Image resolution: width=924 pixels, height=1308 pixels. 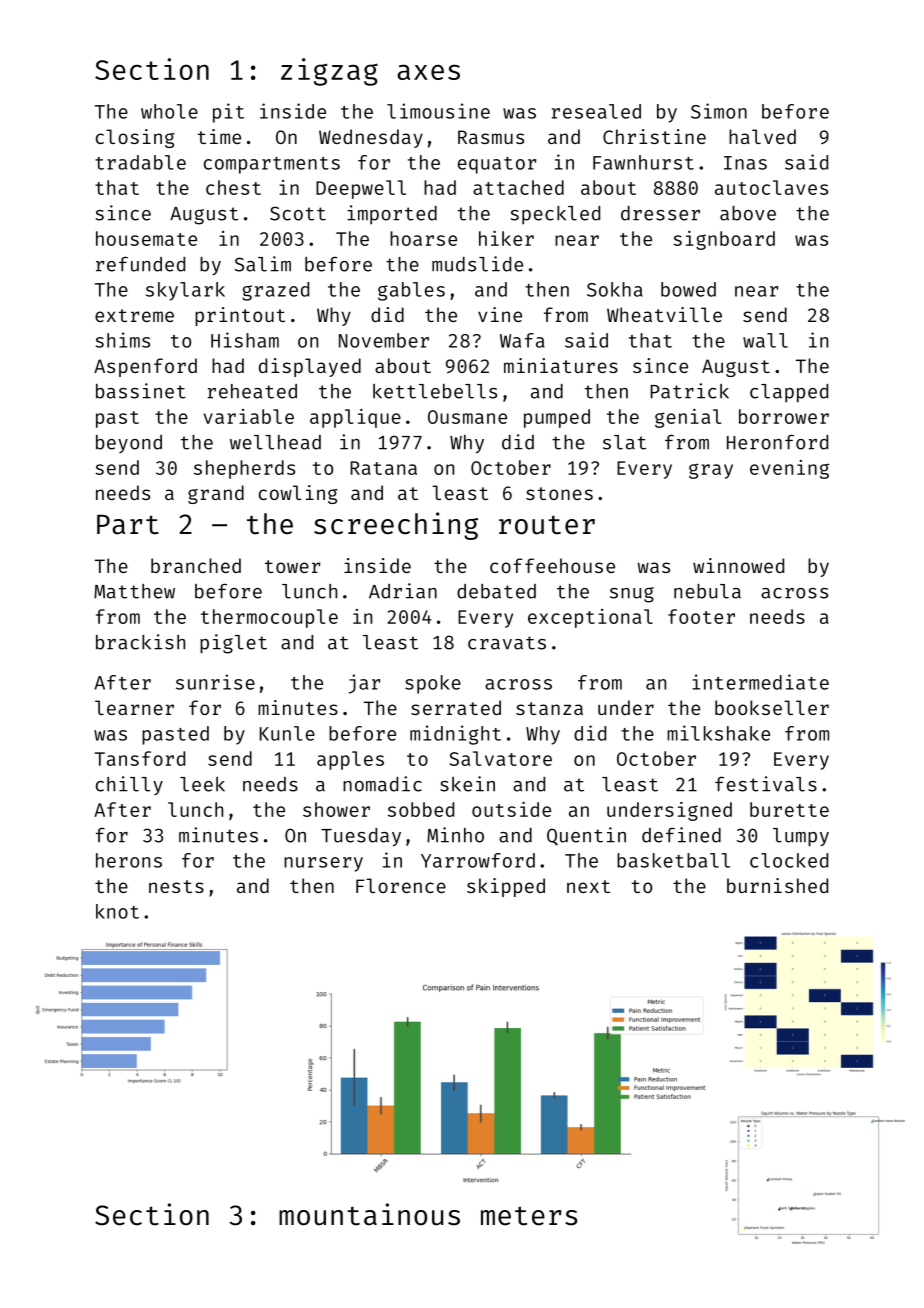 What do you see at coordinates (176, 886) in the screenshot?
I see `nests` at bounding box center [176, 886].
